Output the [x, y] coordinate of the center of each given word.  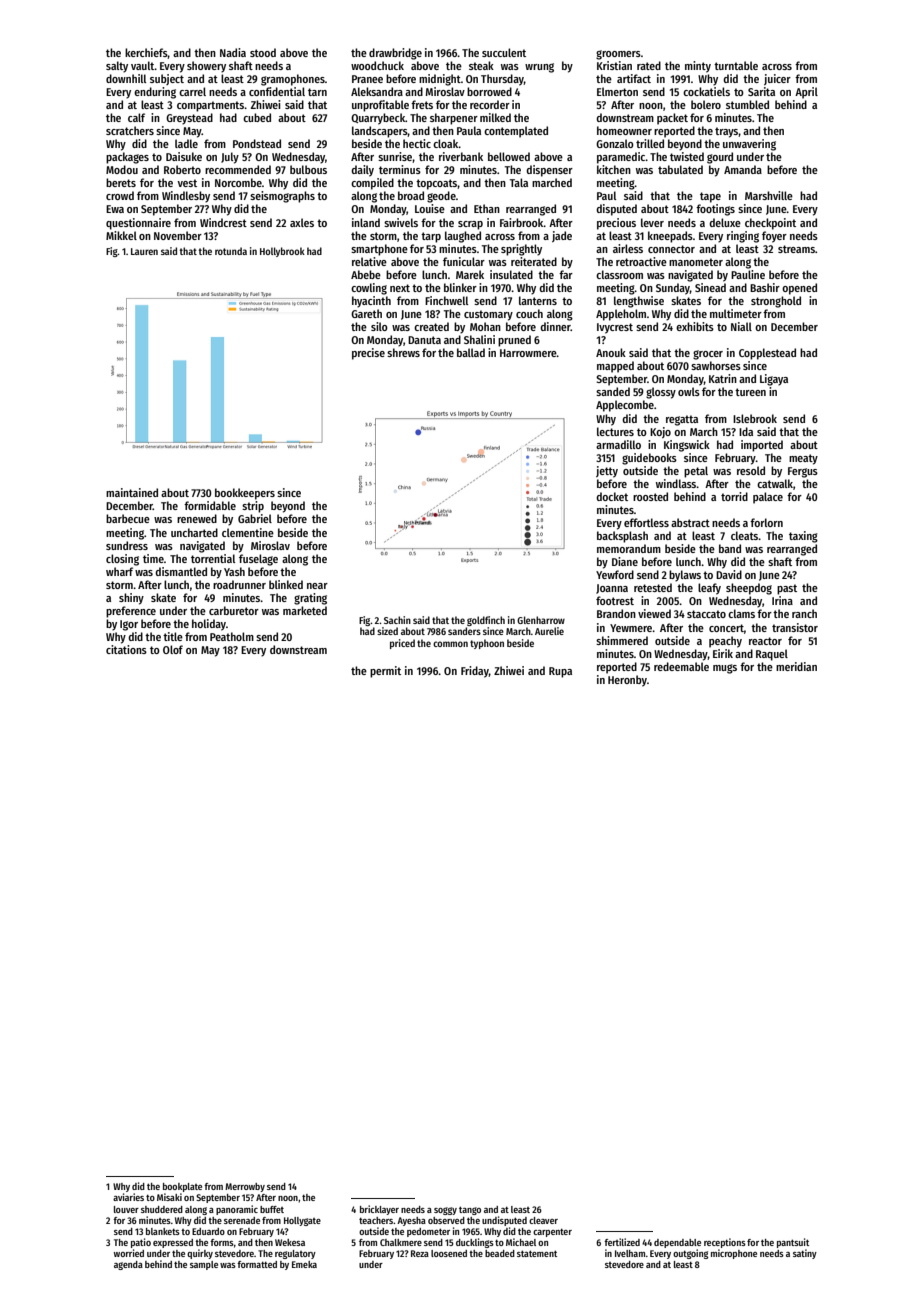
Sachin [397, 620]
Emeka [304, 1264]
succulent [504, 52]
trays [727, 132]
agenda [128, 1265]
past [787, 589]
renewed [197, 518]
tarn [317, 92]
